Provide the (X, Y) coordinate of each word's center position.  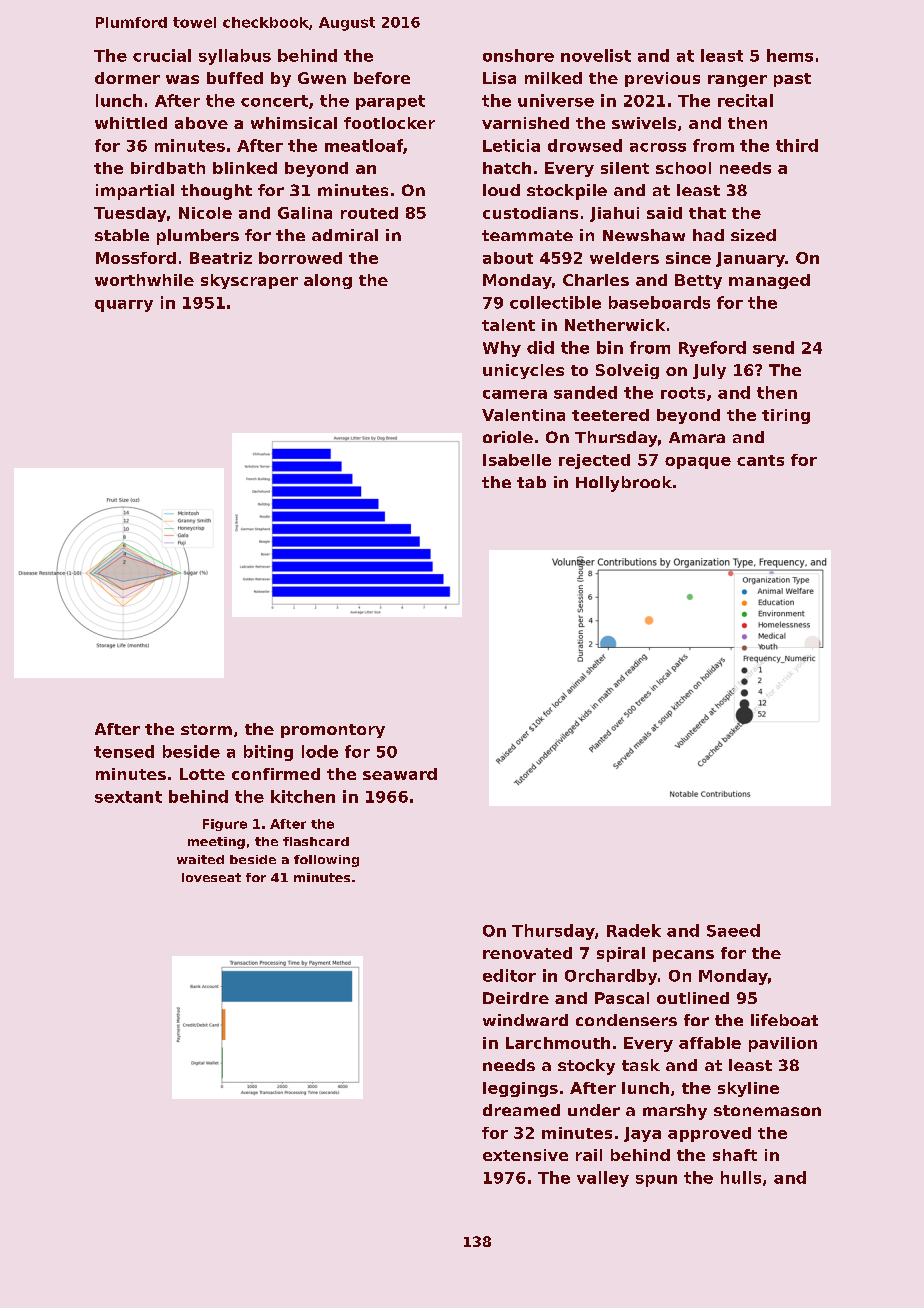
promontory (333, 731)
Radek (634, 930)
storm (206, 729)
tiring (786, 416)
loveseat (211, 877)
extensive (525, 1155)
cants (760, 460)
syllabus (235, 57)
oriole (508, 437)
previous (662, 79)
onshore (518, 55)
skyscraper (249, 281)
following (326, 861)
